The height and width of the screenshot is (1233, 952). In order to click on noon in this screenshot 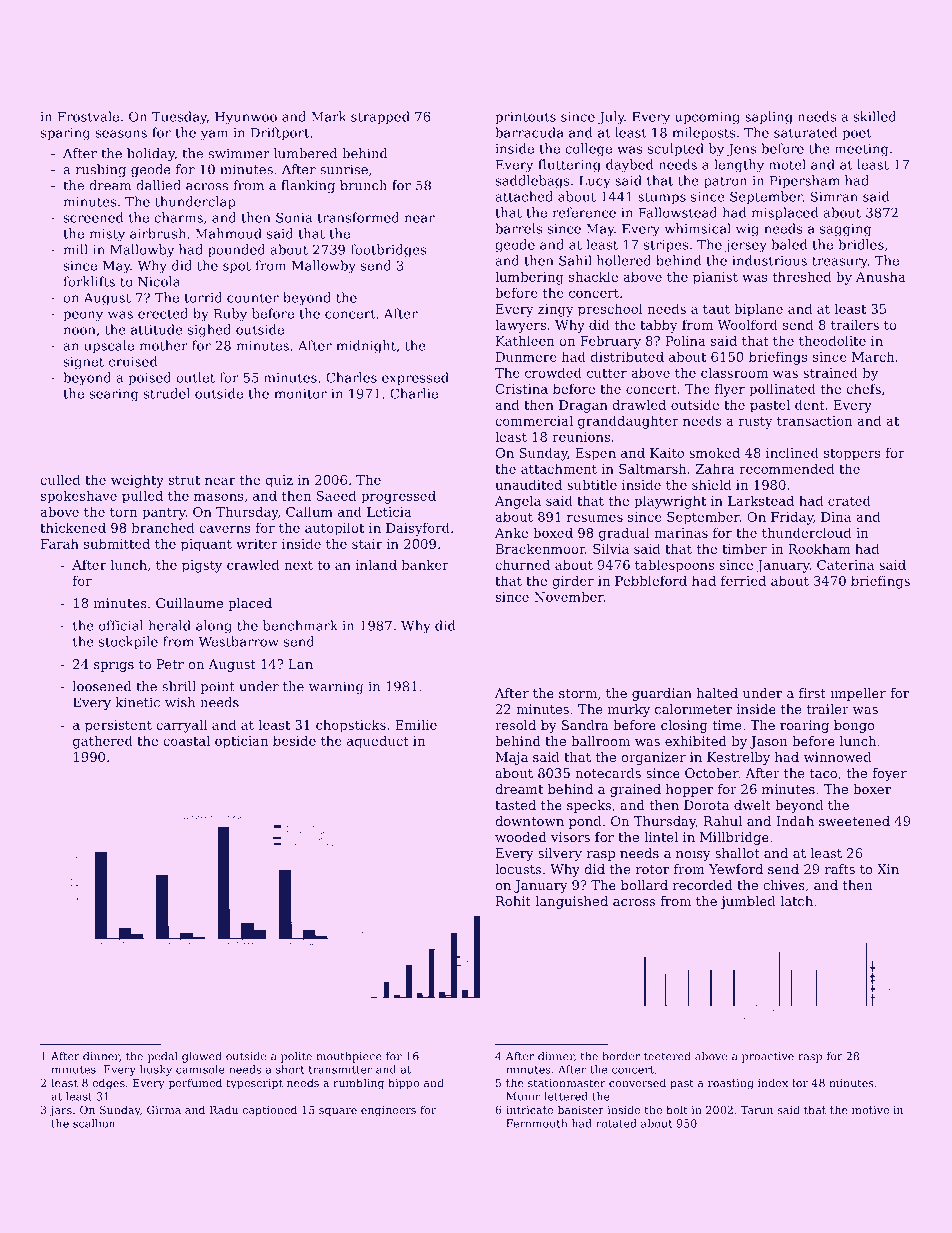, I will do `click(80, 331)`.
